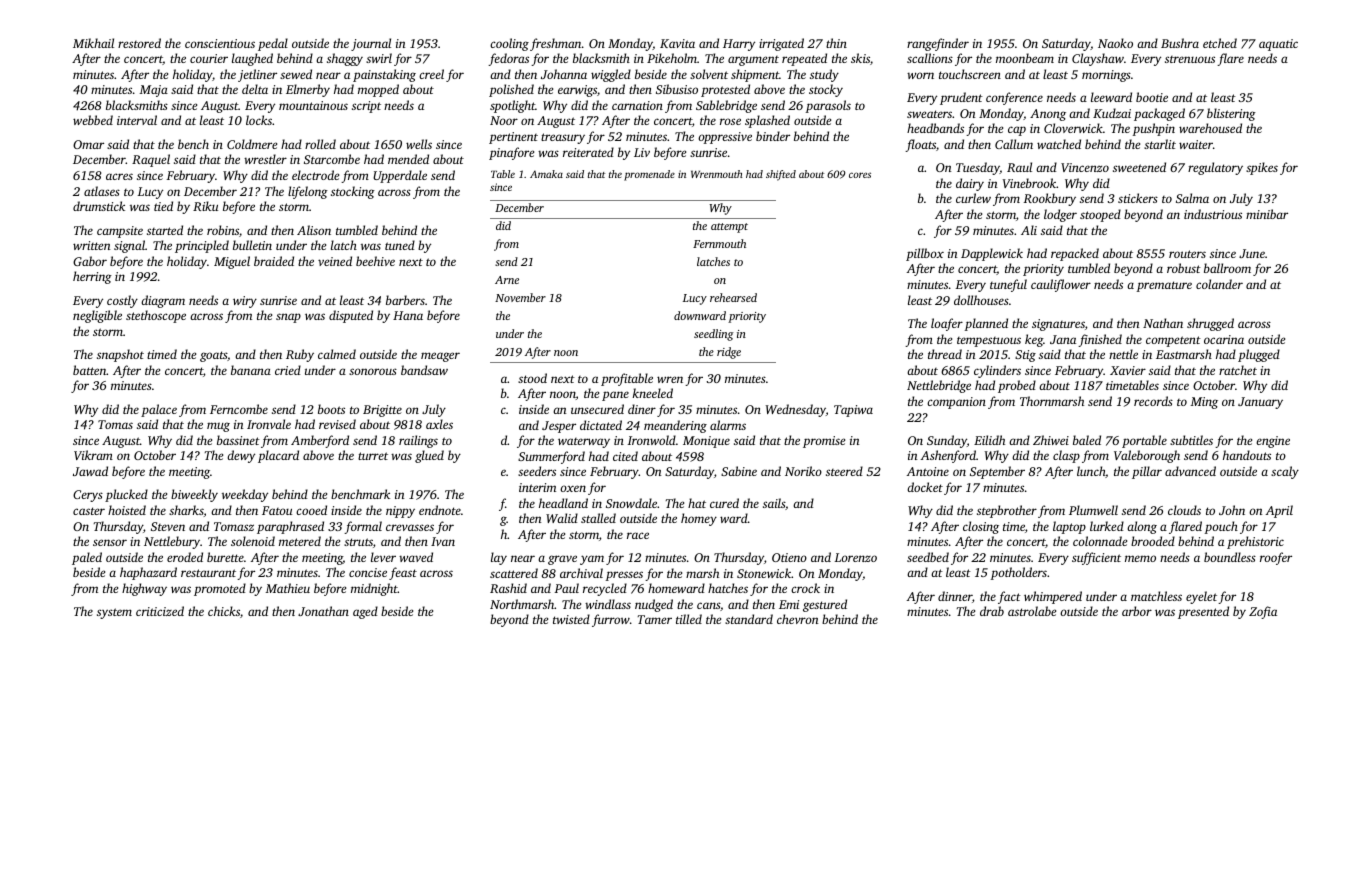 This screenshot has height=887, width=1372. I want to click on turret, so click(373, 456).
